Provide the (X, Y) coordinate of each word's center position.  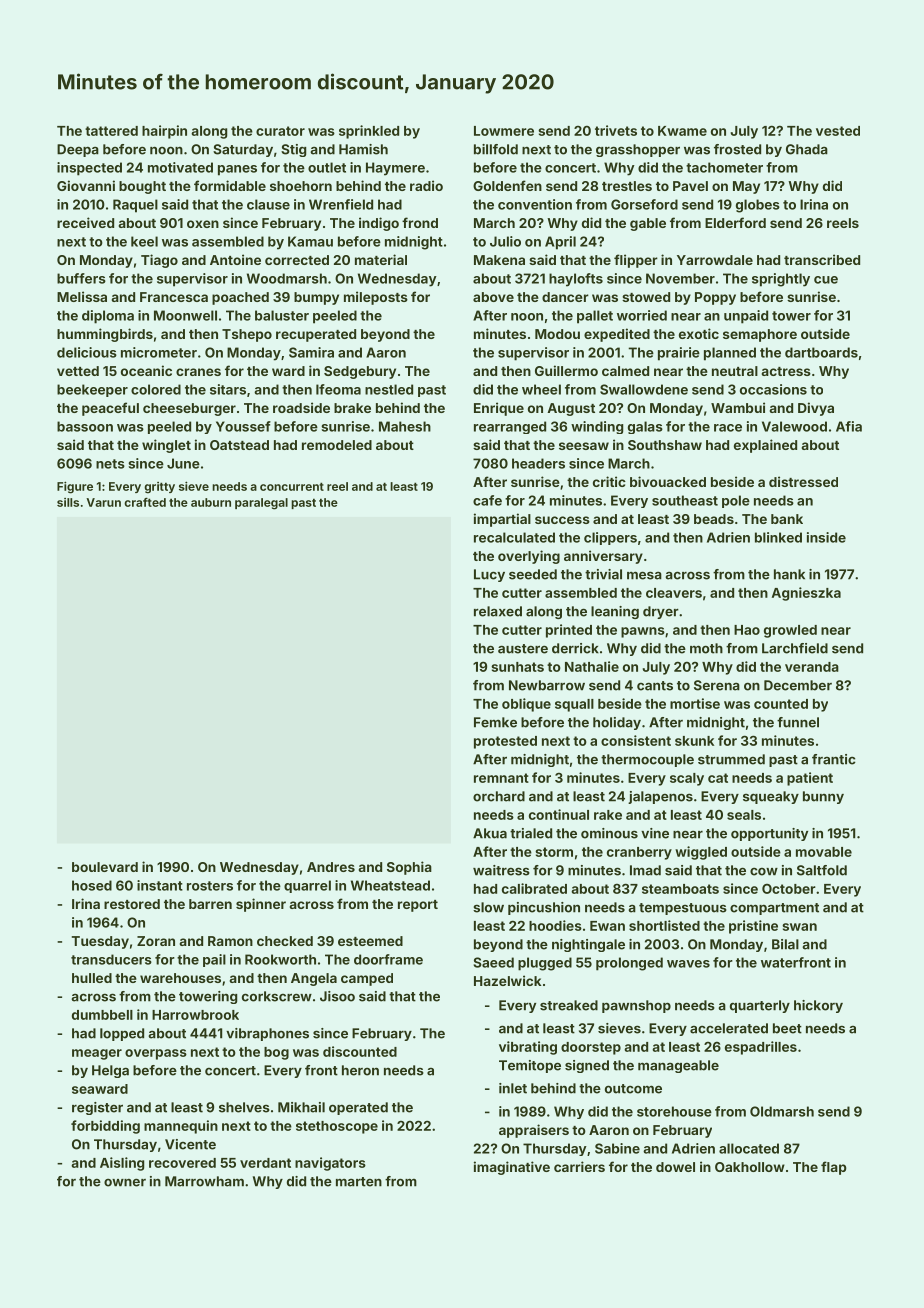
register (97, 1108)
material (381, 259)
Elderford (735, 222)
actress (786, 371)
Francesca (174, 297)
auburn (211, 502)
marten (359, 1182)
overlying (529, 557)
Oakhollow (750, 1167)
